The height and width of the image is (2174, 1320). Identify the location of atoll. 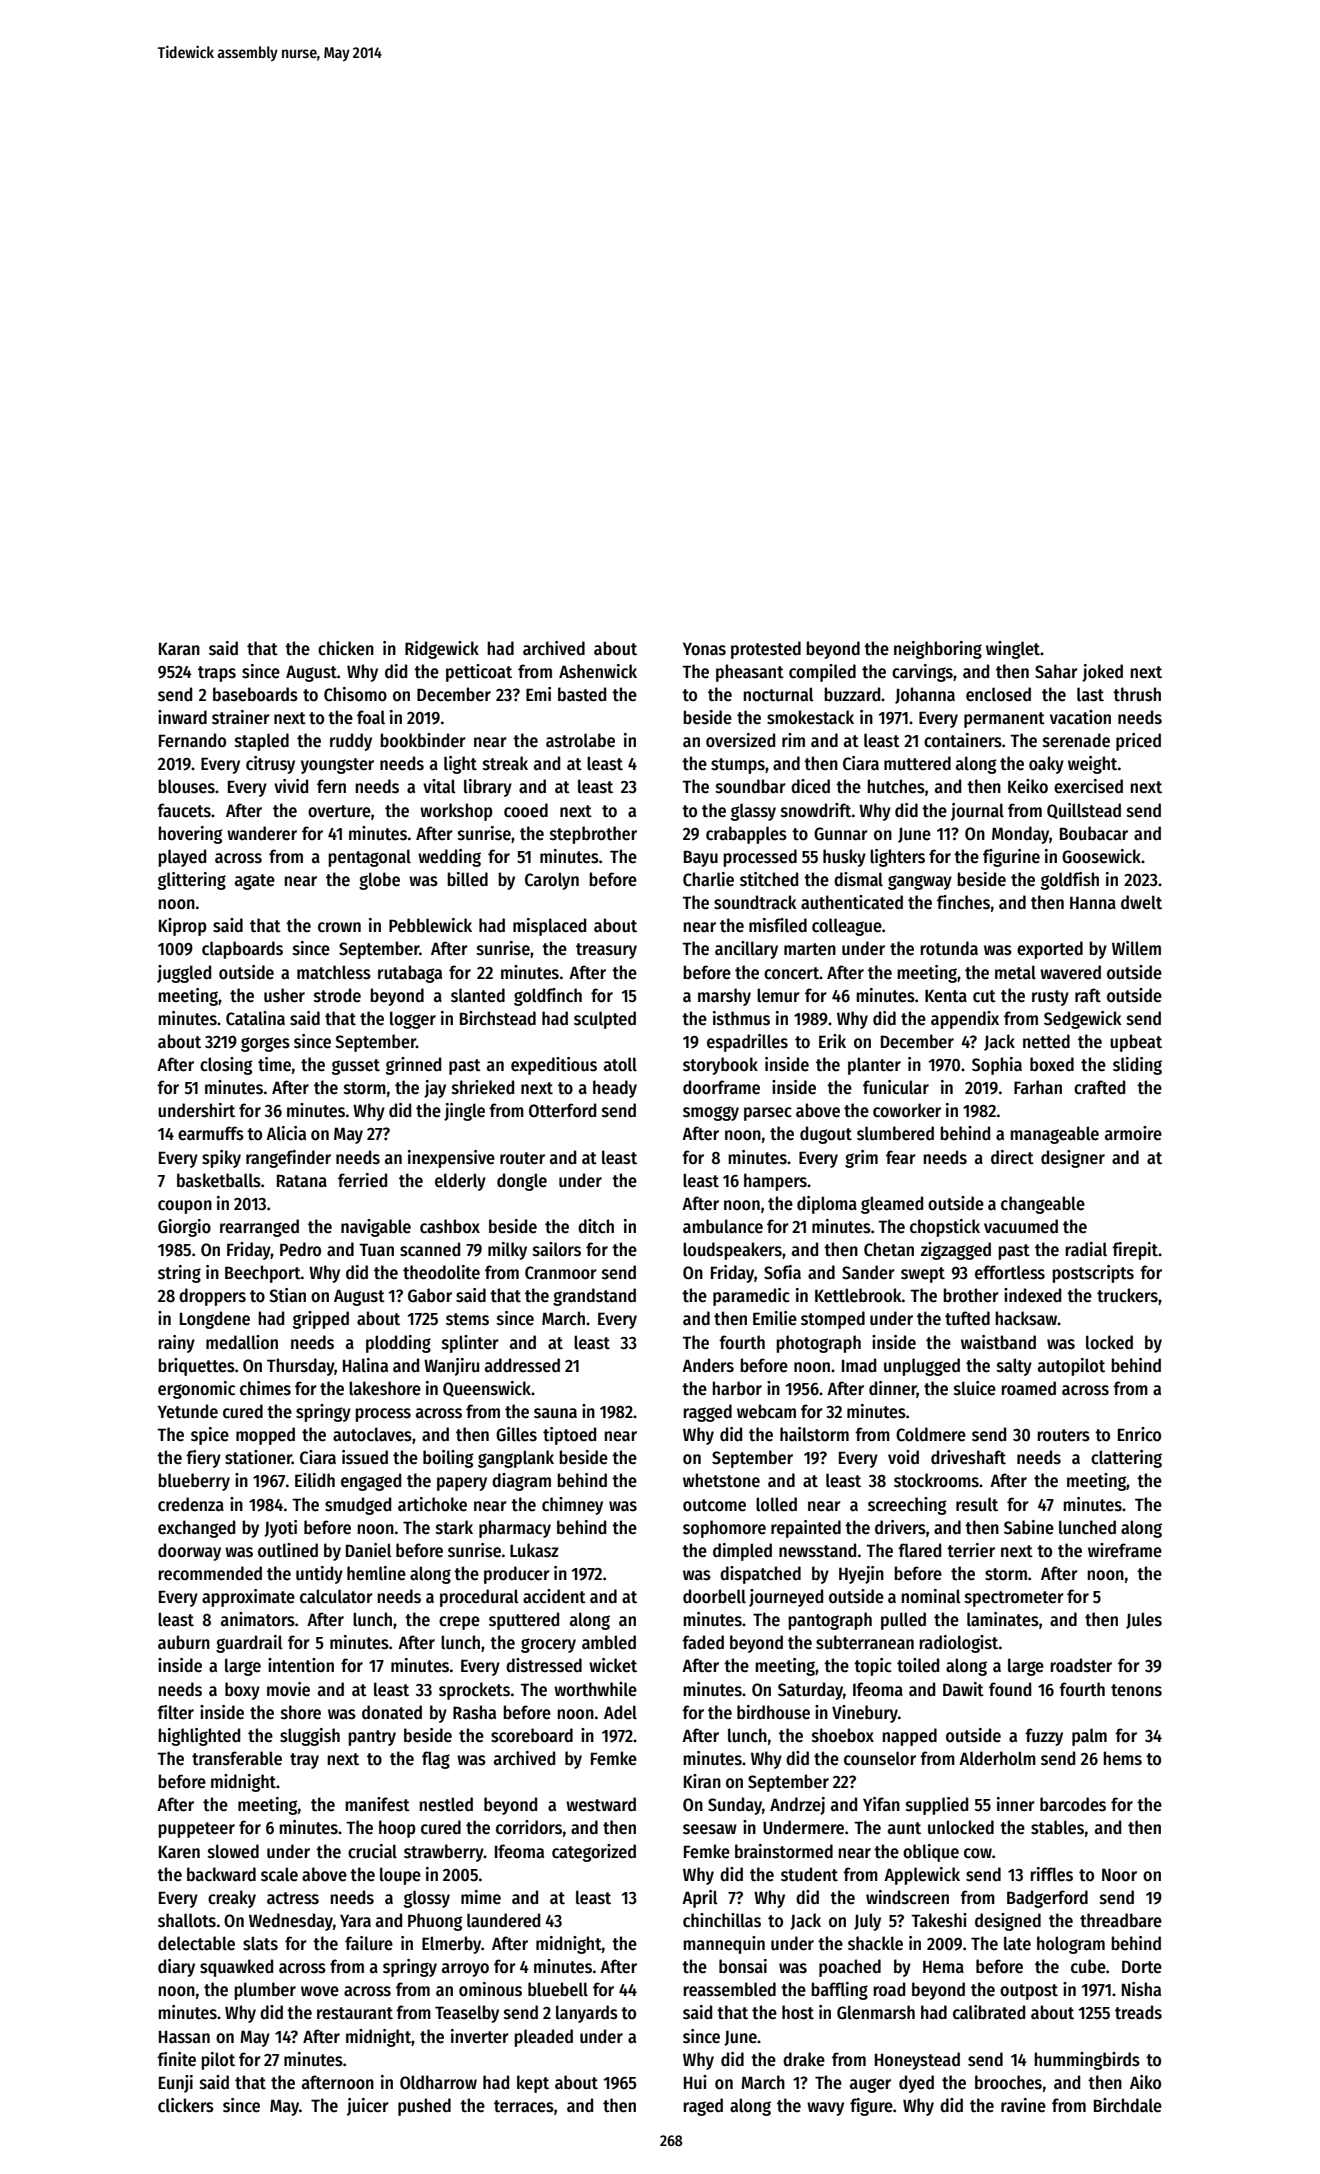
(620, 1064).
